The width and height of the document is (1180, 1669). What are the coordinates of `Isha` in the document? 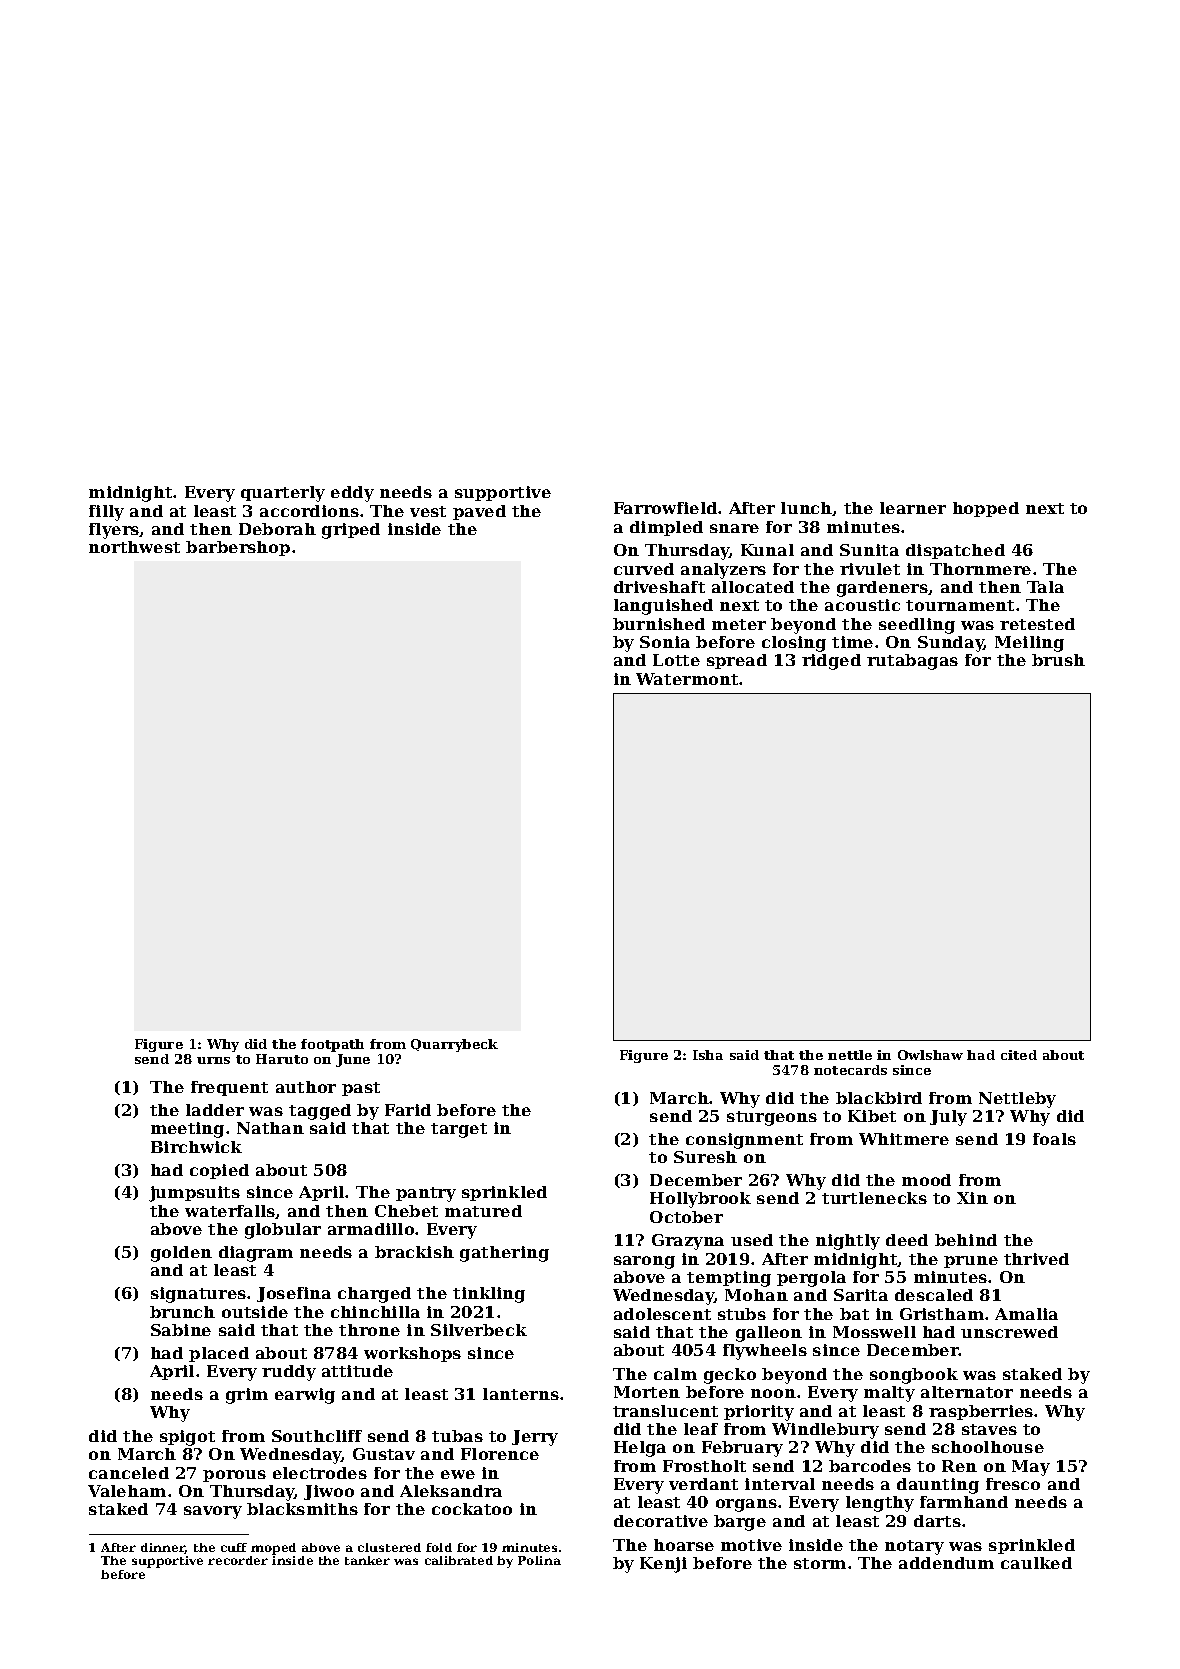 It's located at (708, 1055).
